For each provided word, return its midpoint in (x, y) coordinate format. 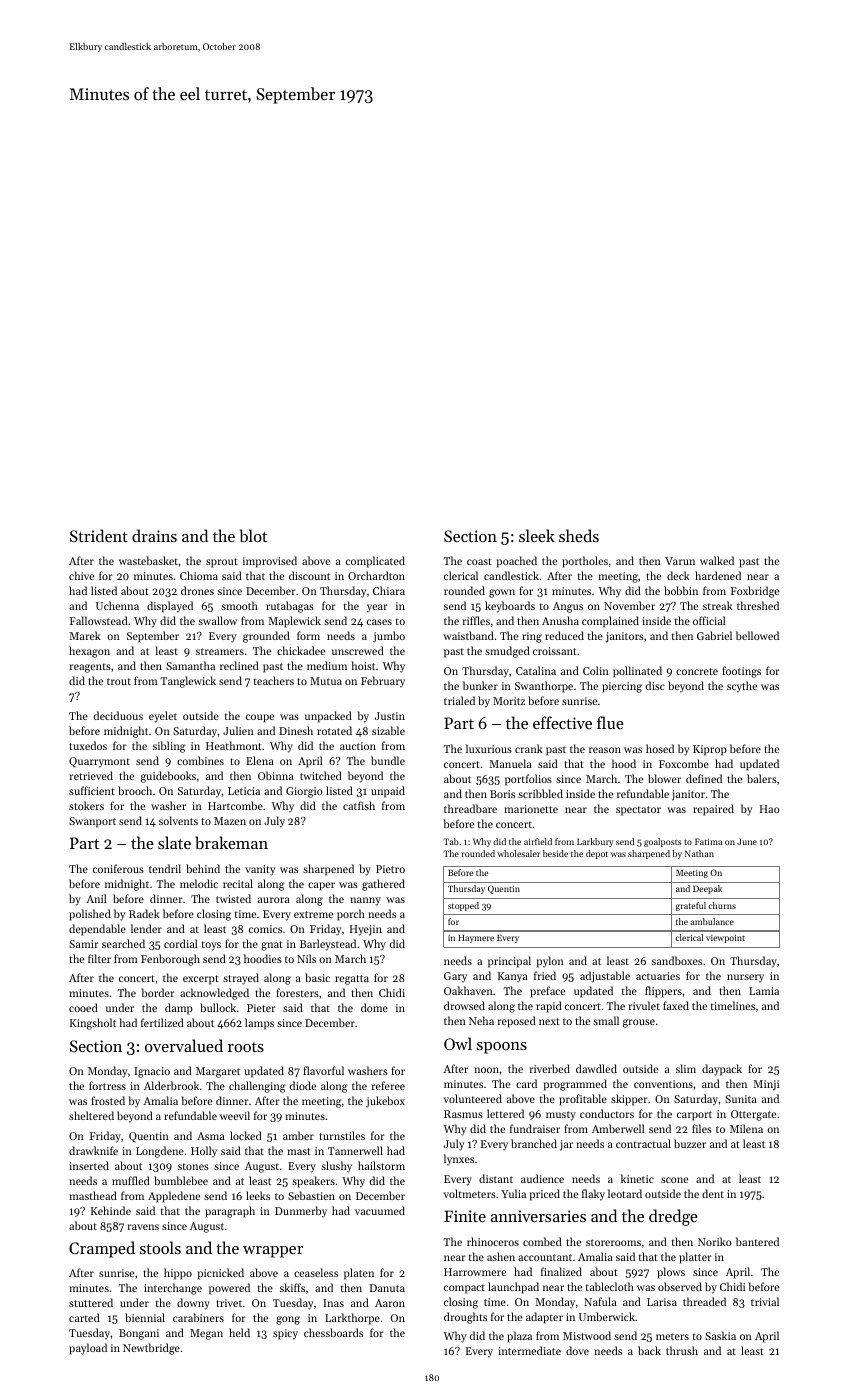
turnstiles (342, 1135)
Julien (238, 730)
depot (597, 854)
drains (154, 535)
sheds (579, 535)
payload (88, 1349)
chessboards (333, 1332)
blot (253, 535)
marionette (531, 809)
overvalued (184, 1045)
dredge (673, 1217)
